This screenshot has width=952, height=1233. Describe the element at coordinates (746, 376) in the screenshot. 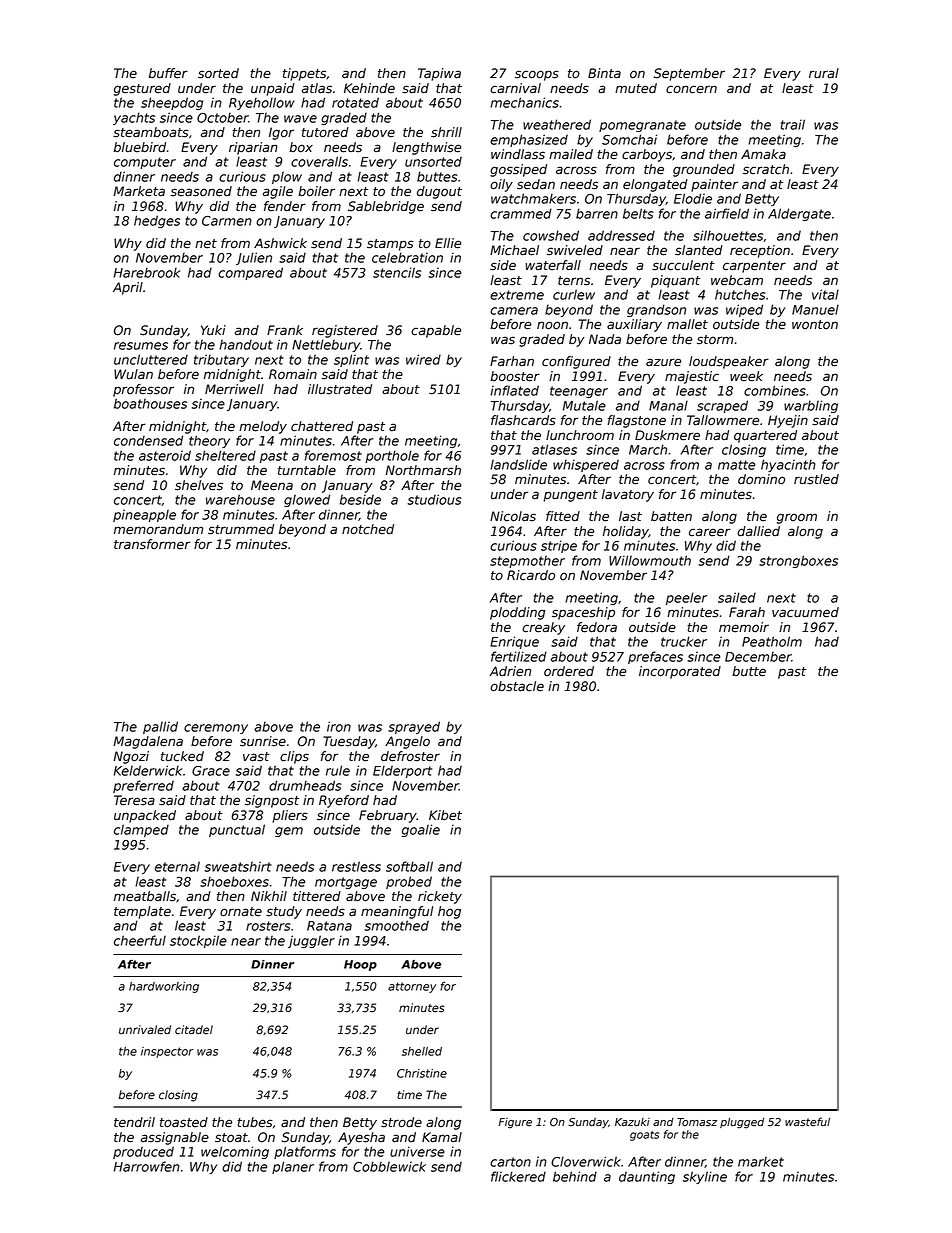

I see `week` at that location.
